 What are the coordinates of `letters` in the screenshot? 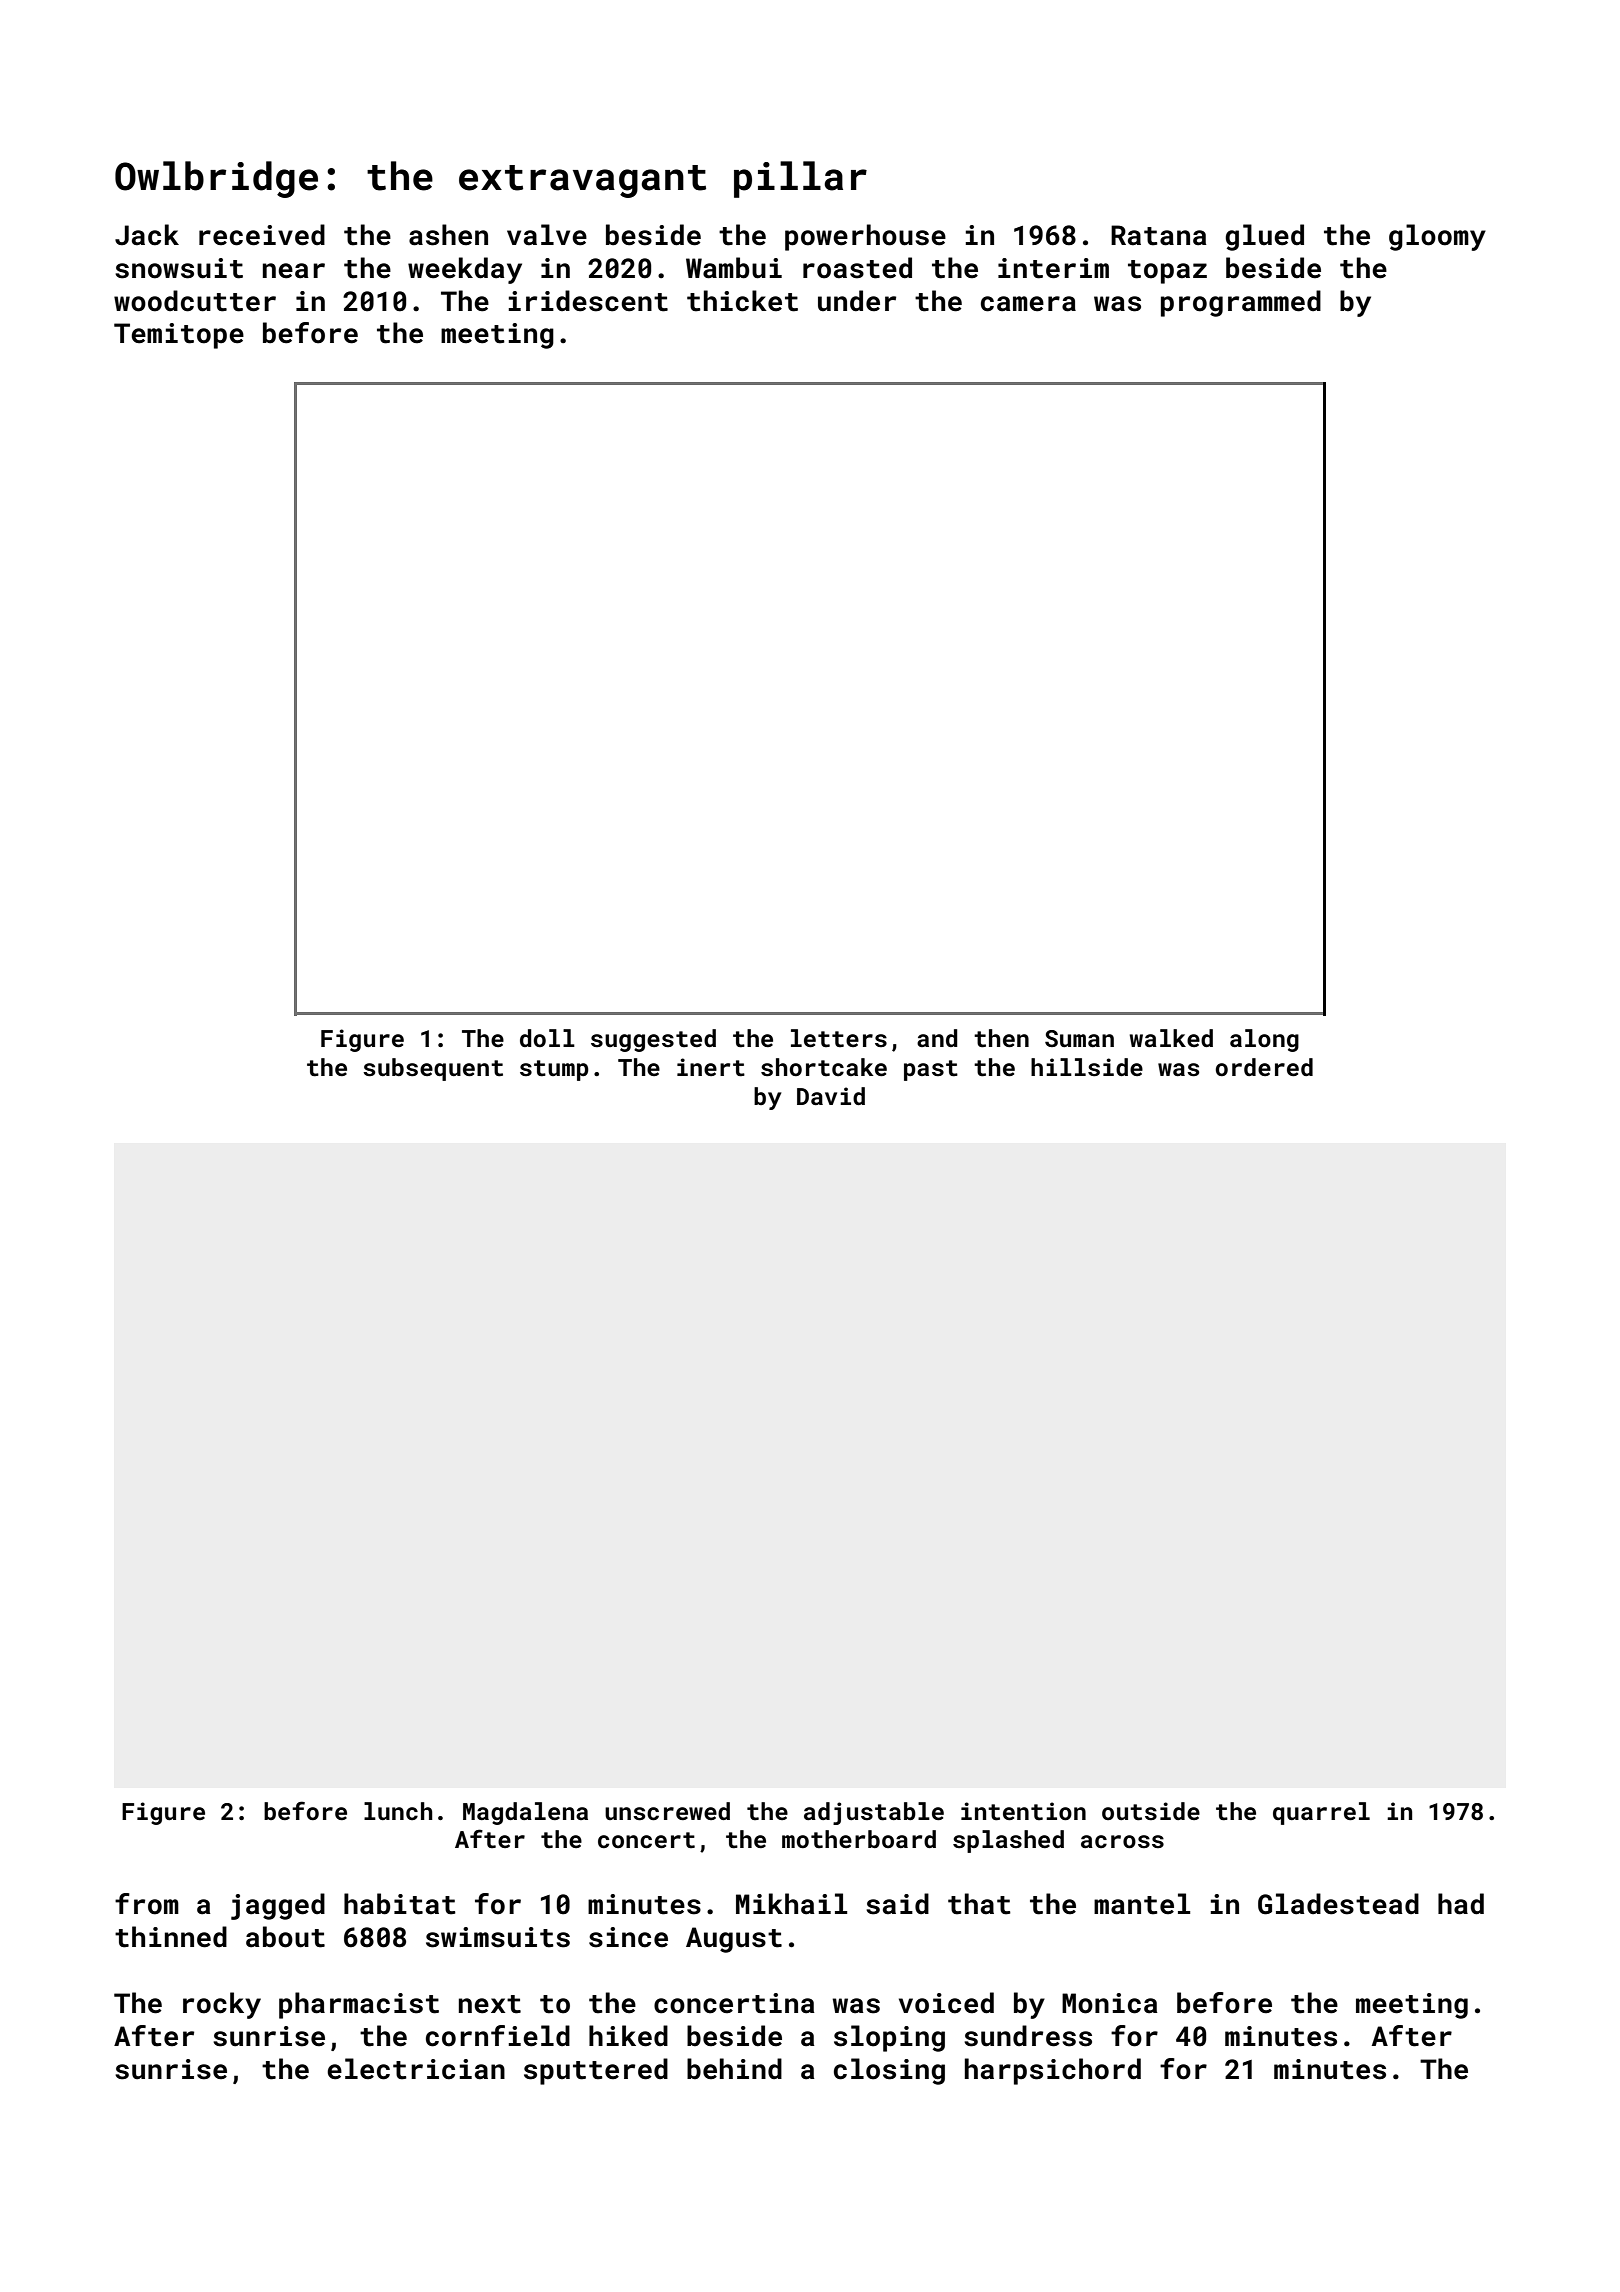 It's located at (839, 1038).
